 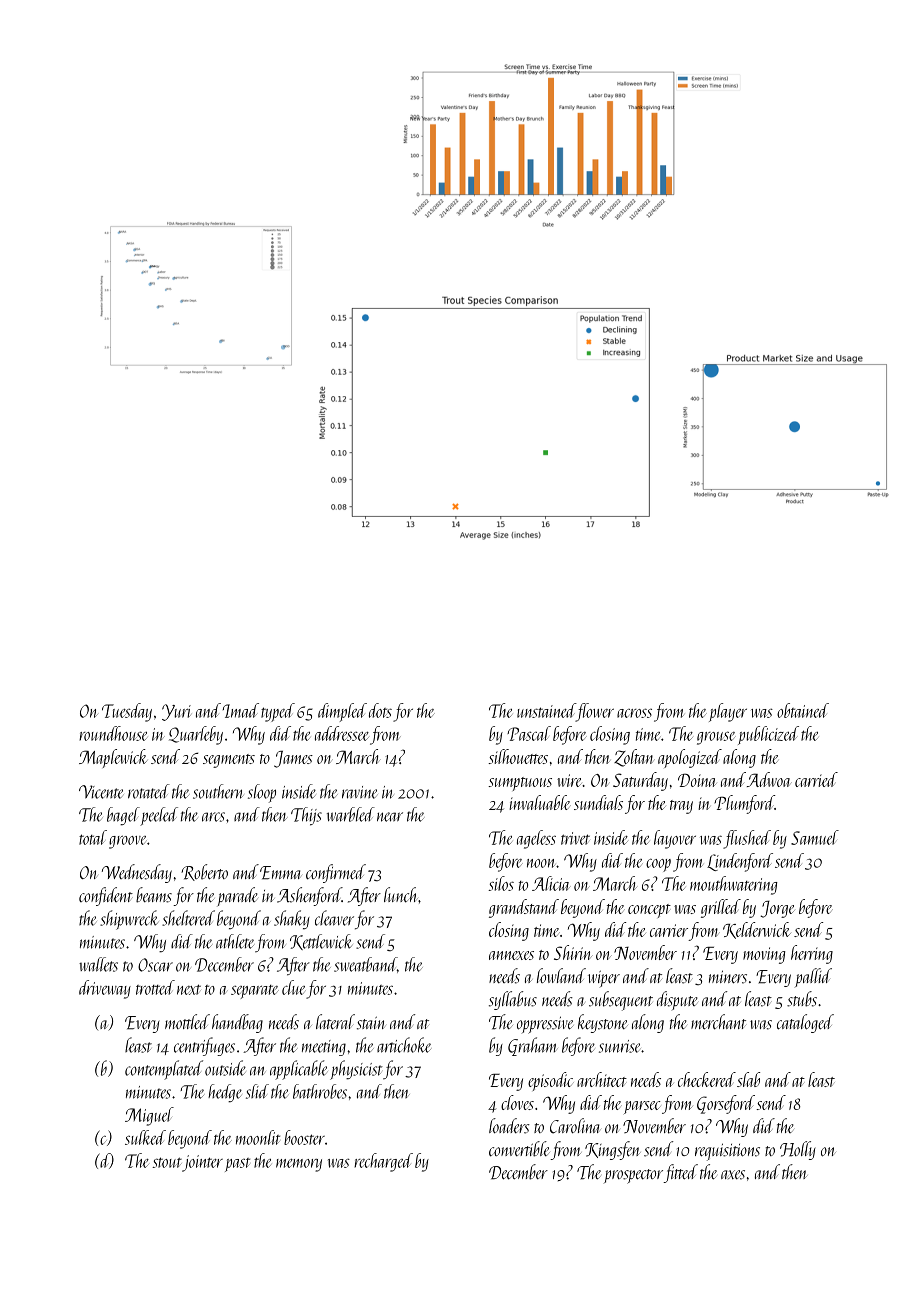 What do you see at coordinates (634, 758) in the screenshot?
I see `Zoltan` at bounding box center [634, 758].
